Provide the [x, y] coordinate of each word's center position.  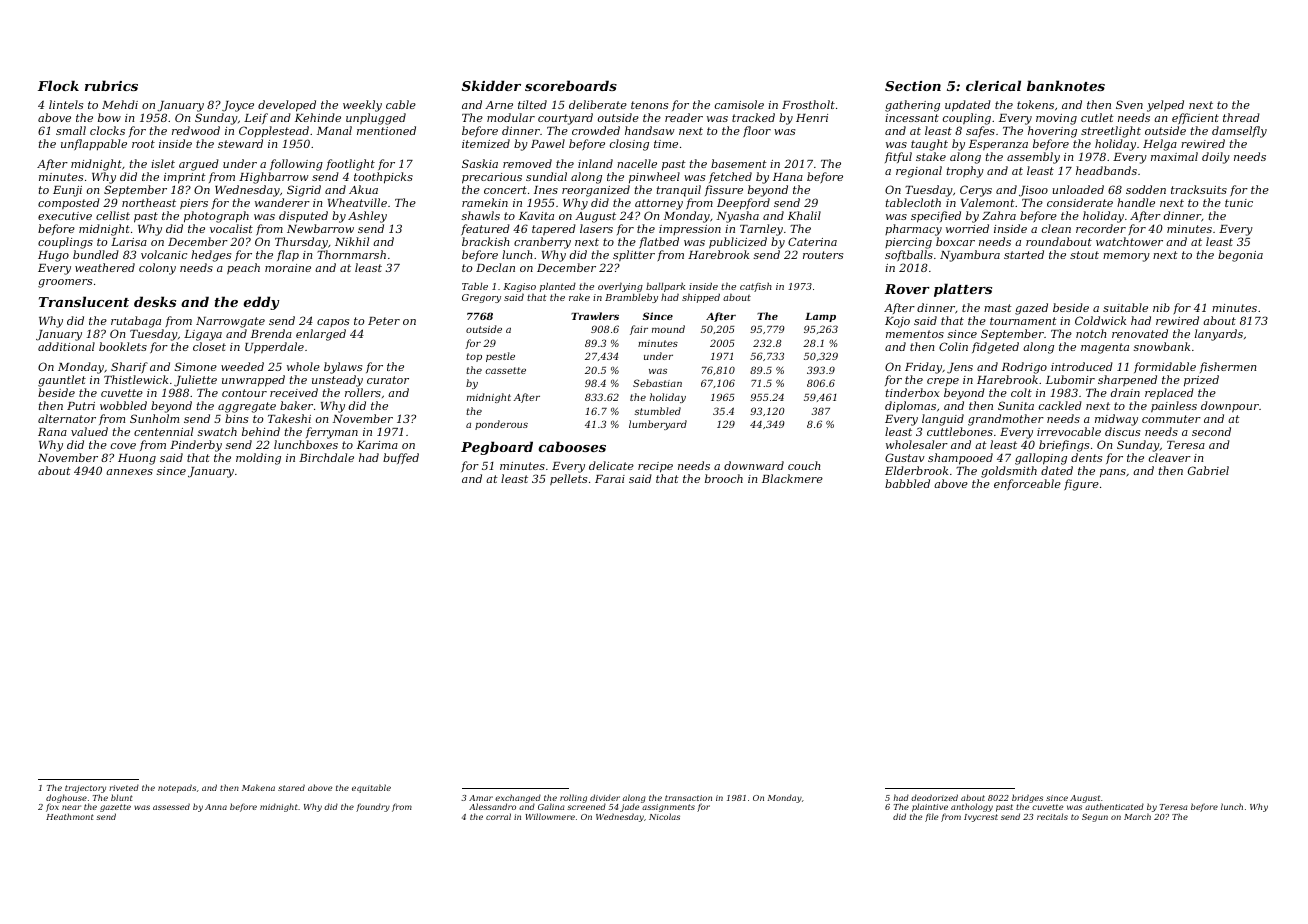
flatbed [659, 242]
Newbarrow [320, 228]
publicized [738, 242]
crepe [943, 382]
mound [668, 329]
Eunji [67, 191]
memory [1126, 257]
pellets [568, 479]
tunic [1239, 203]
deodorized [934, 797]
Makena [258, 787]
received [294, 392]
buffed [401, 458]
